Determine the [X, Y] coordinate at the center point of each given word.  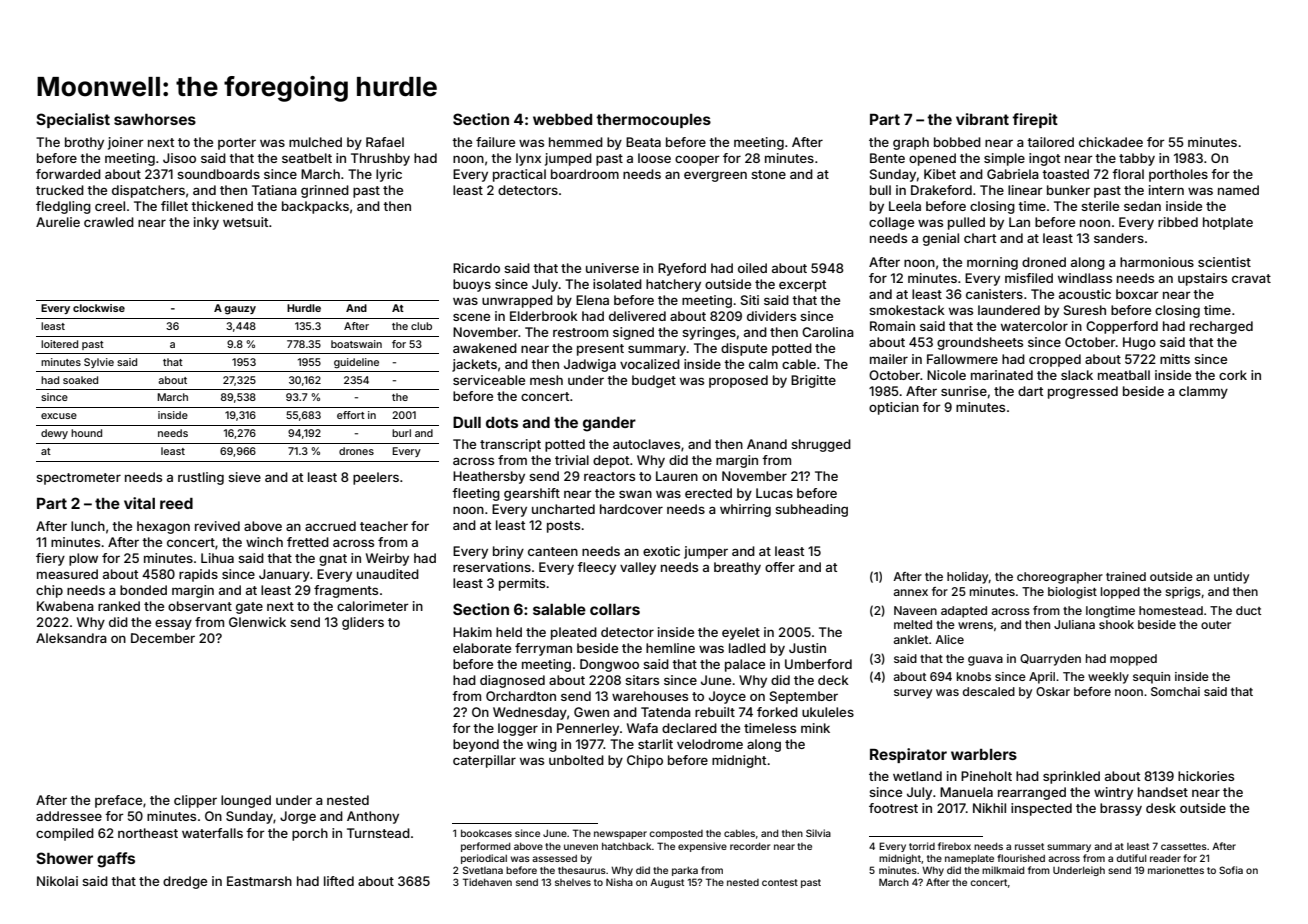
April [1042, 678]
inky [206, 223]
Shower [64, 858]
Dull [467, 422]
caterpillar [484, 761]
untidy [1231, 578]
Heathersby [489, 477]
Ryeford [682, 269]
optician [894, 408]
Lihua [217, 558]
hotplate [1228, 223]
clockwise [99, 308]
